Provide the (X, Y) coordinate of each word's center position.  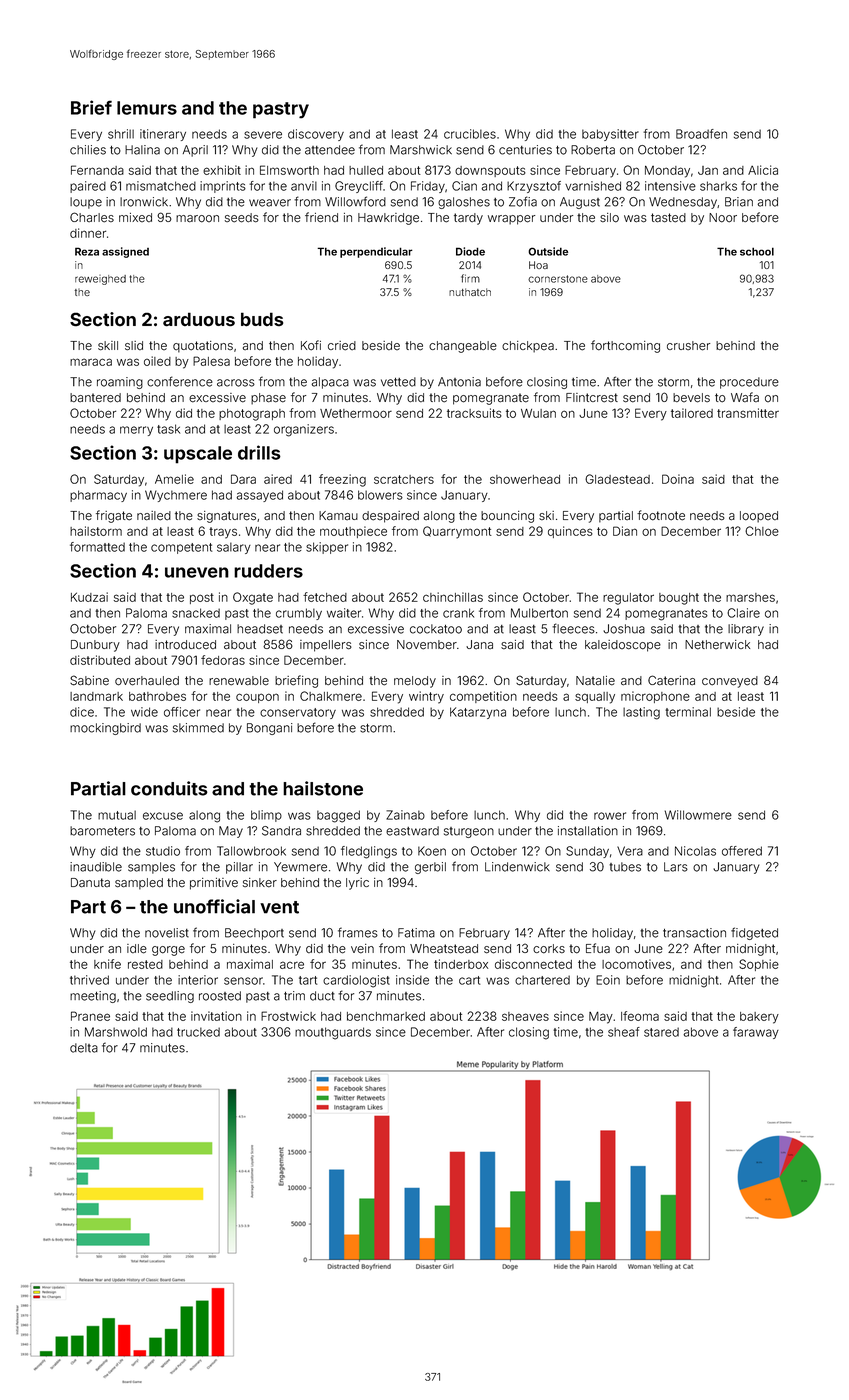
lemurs (147, 108)
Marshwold (116, 1032)
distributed (100, 660)
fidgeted (754, 933)
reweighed (100, 280)
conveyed (730, 682)
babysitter (610, 135)
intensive (670, 186)
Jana (479, 644)
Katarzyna (478, 713)
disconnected (533, 964)
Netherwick (717, 645)
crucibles (470, 134)
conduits (169, 788)
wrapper (511, 220)
